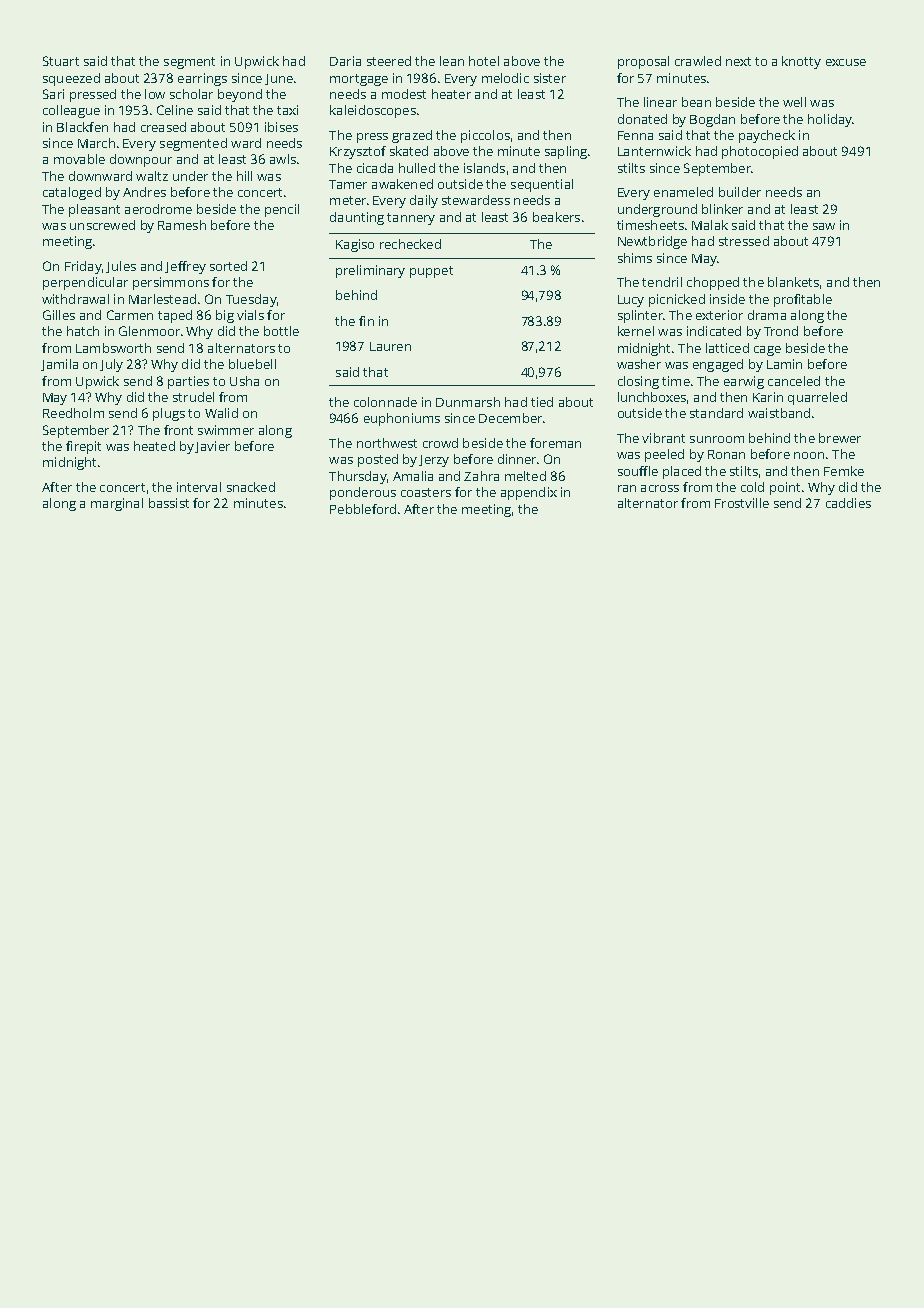 The height and width of the page is (1308, 924). I want to click on interval, so click(199, 487).
